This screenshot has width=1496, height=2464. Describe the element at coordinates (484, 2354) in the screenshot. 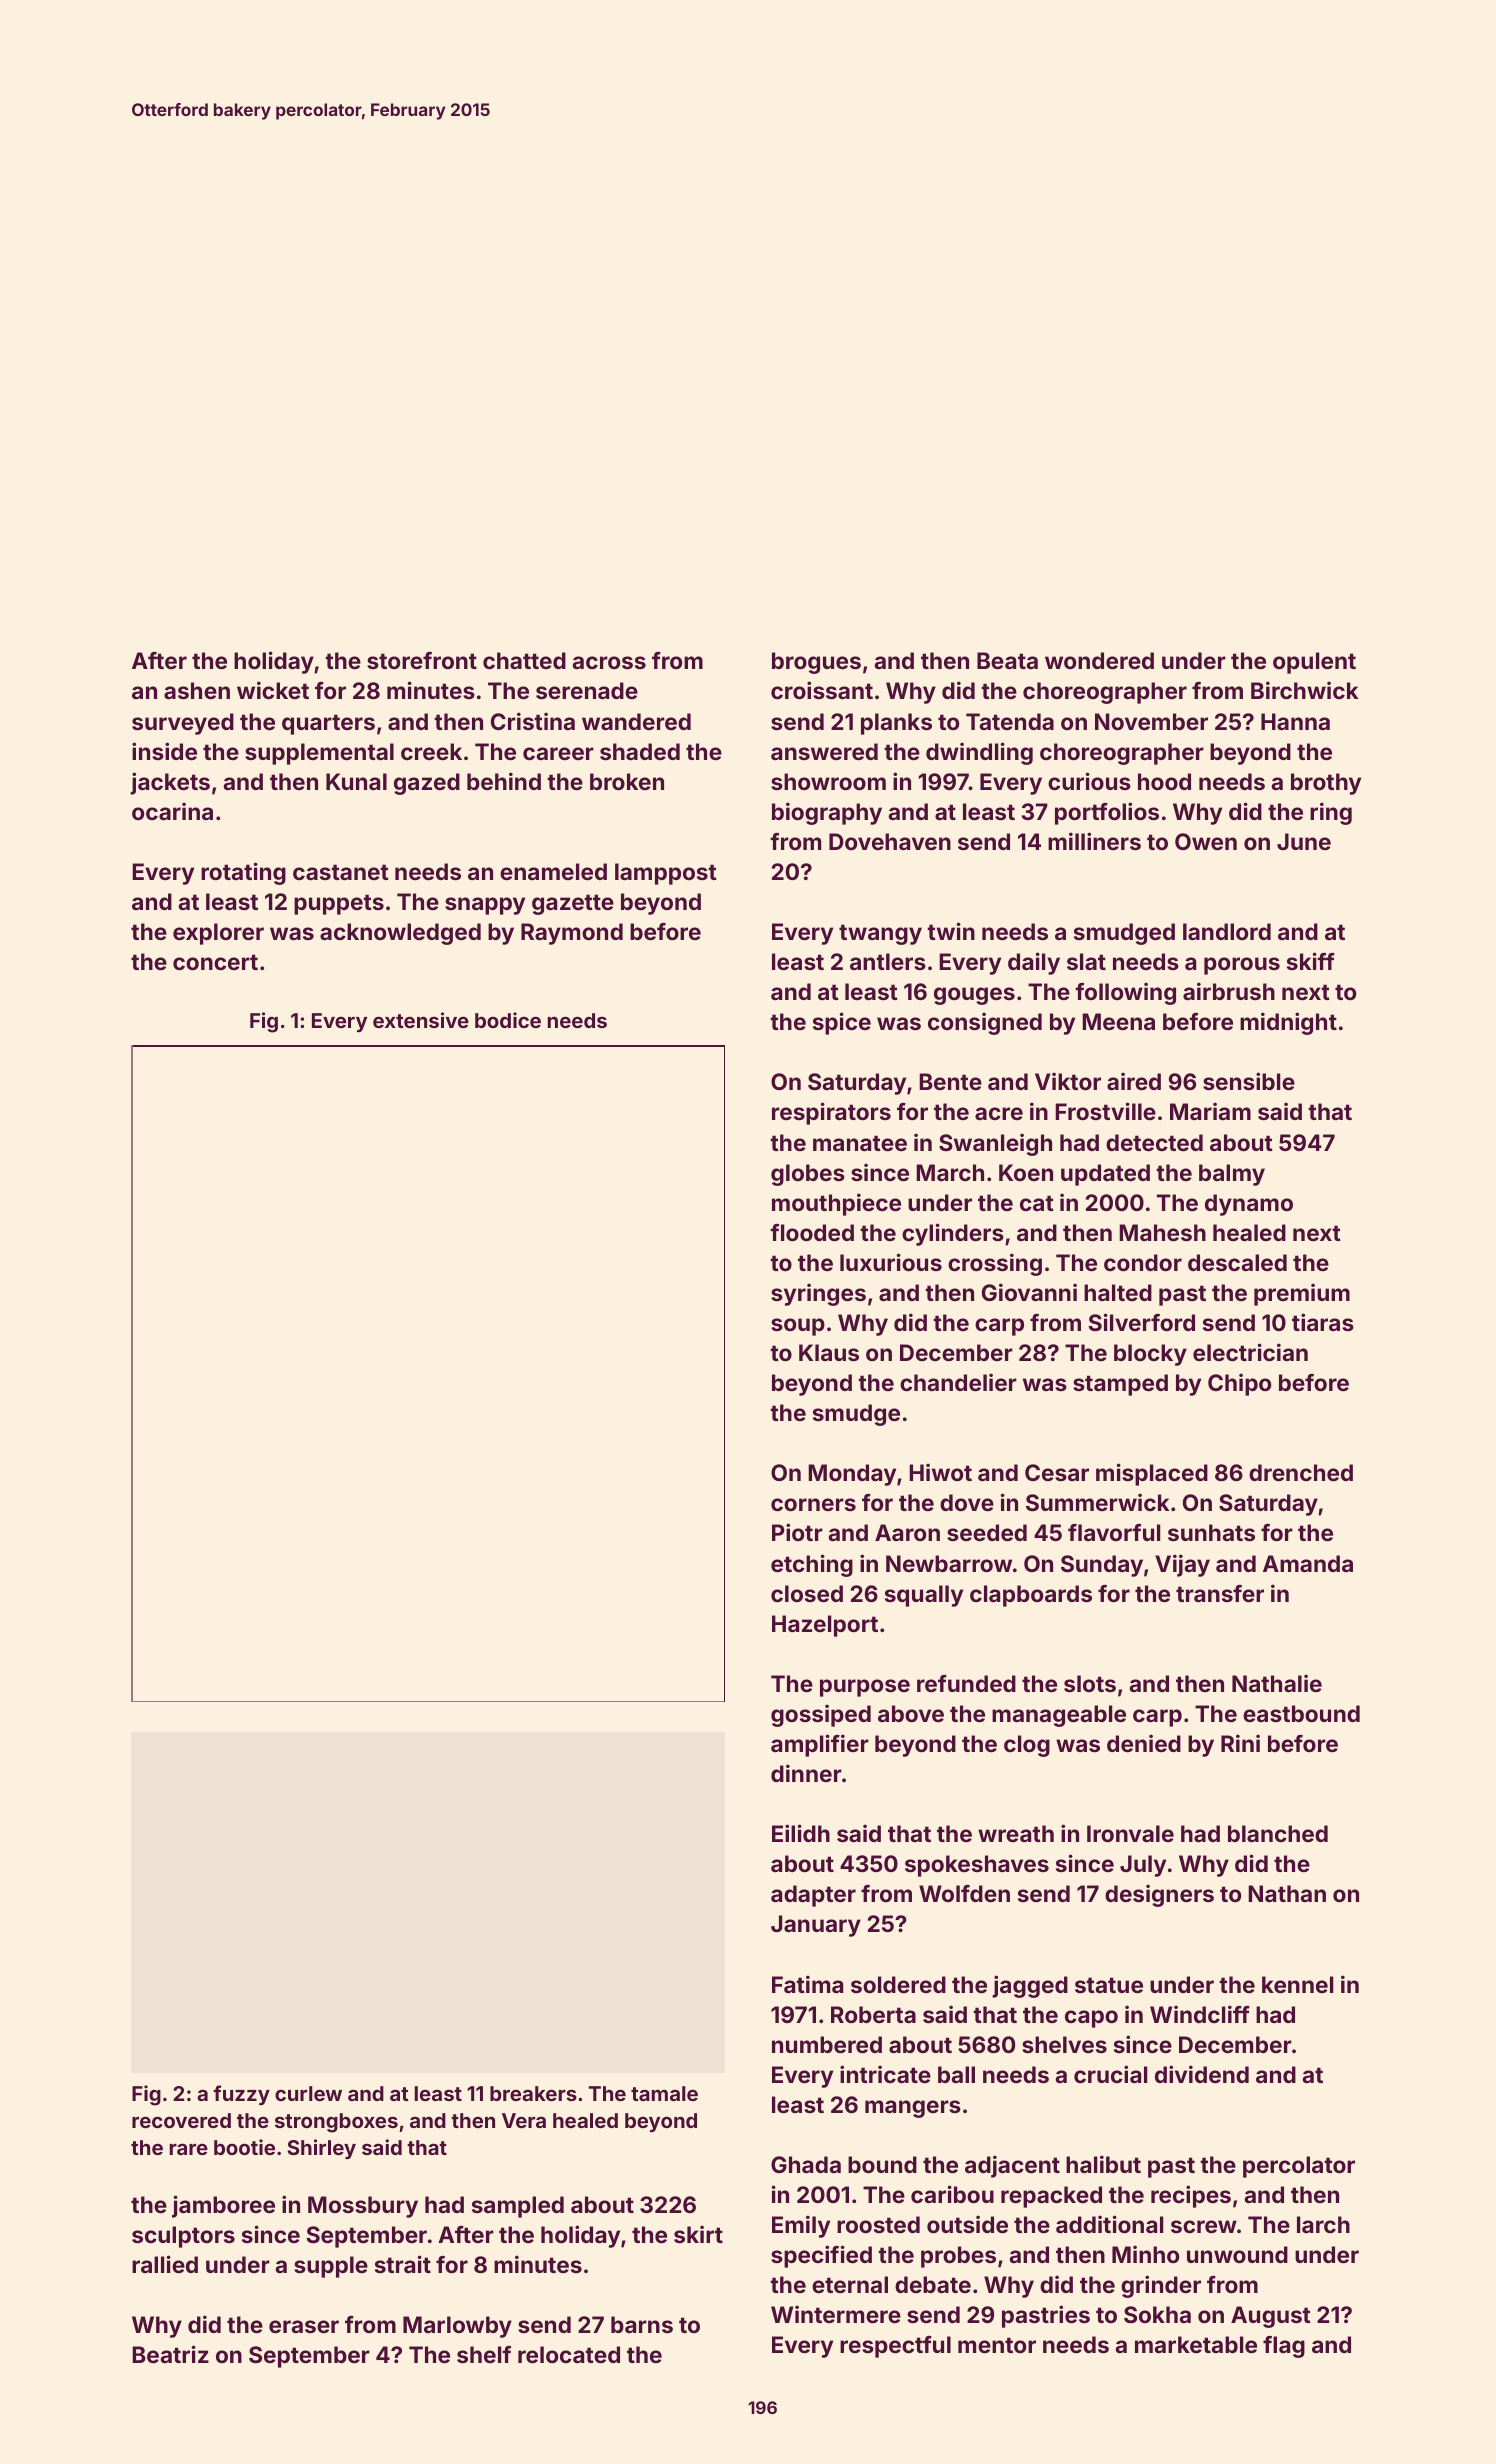

I see `shelf` at that location.
